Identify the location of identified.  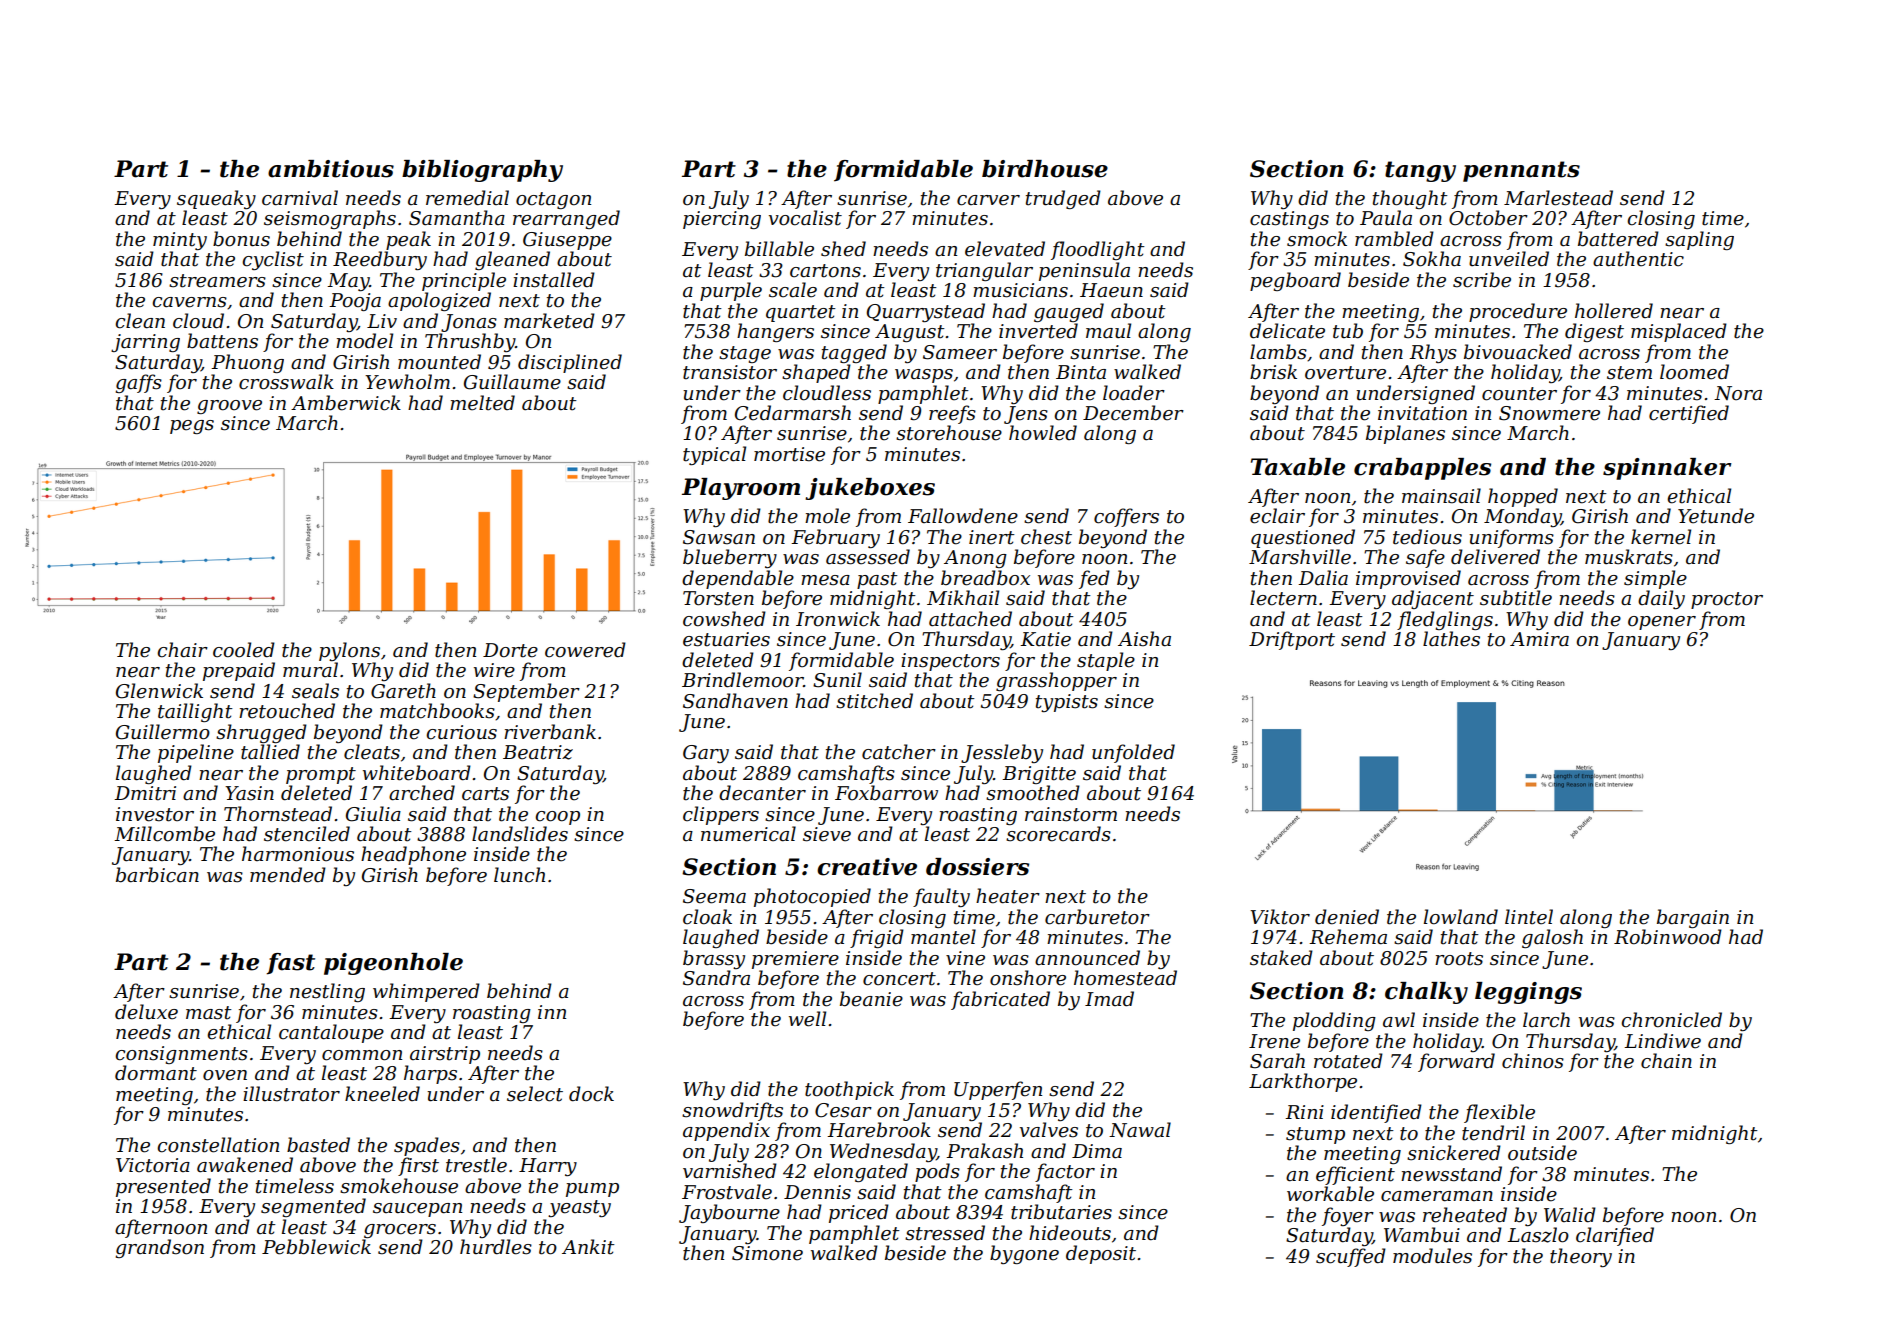
(1376, 1113).
